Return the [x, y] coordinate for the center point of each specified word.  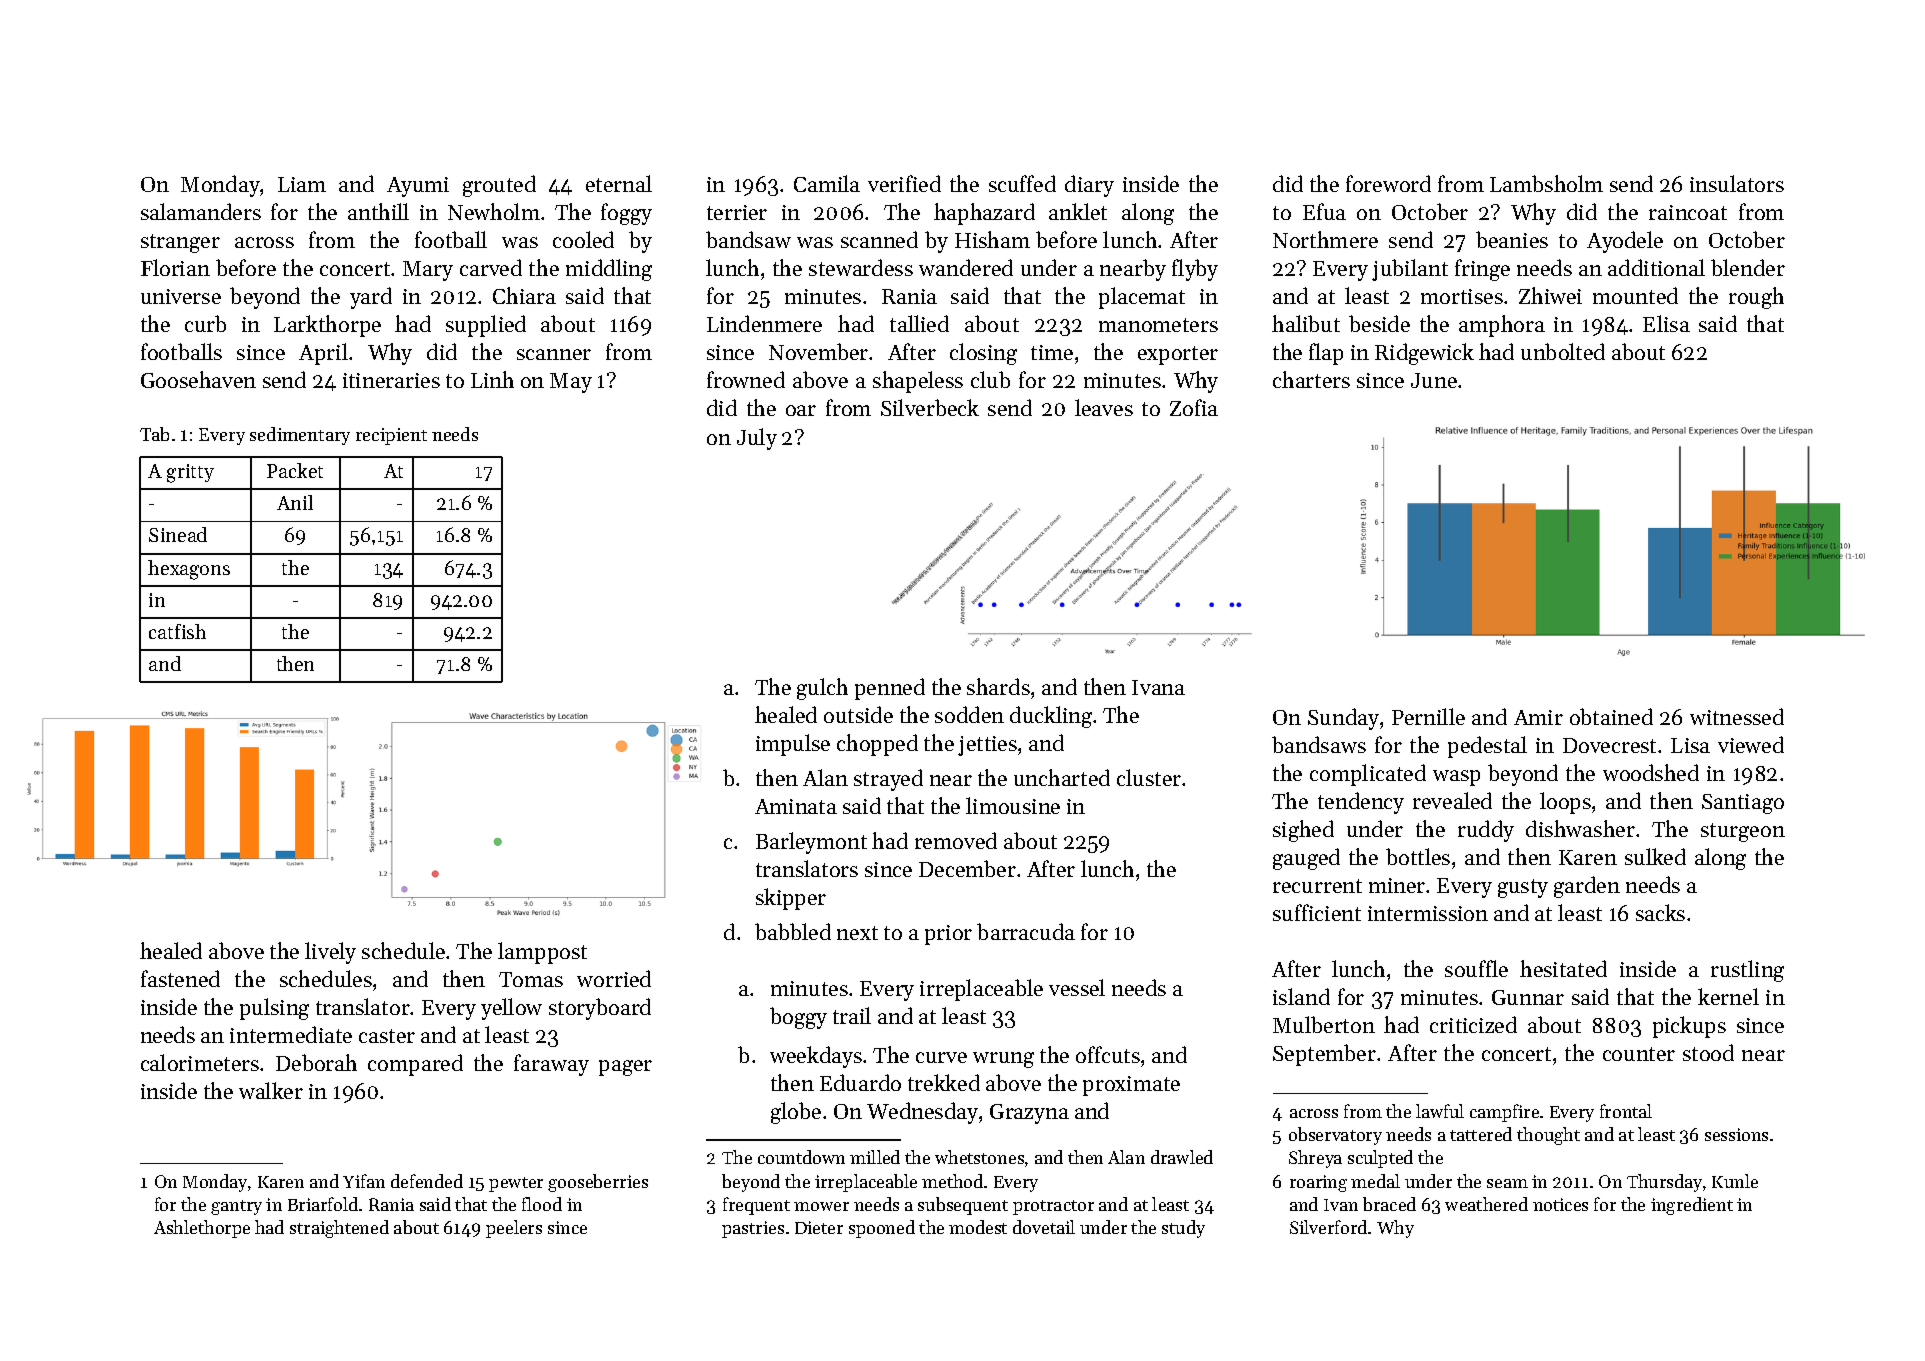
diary [1089, 186]
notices [1560, 1204]
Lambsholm [1546, 183]
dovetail [1044, 1227]
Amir [1538, 717]
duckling [1051, 717]
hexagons [189, 570]
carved [491, 267]
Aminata [796, 806]
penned [890, 689]
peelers [514, 1229]
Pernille [1428, 716]
